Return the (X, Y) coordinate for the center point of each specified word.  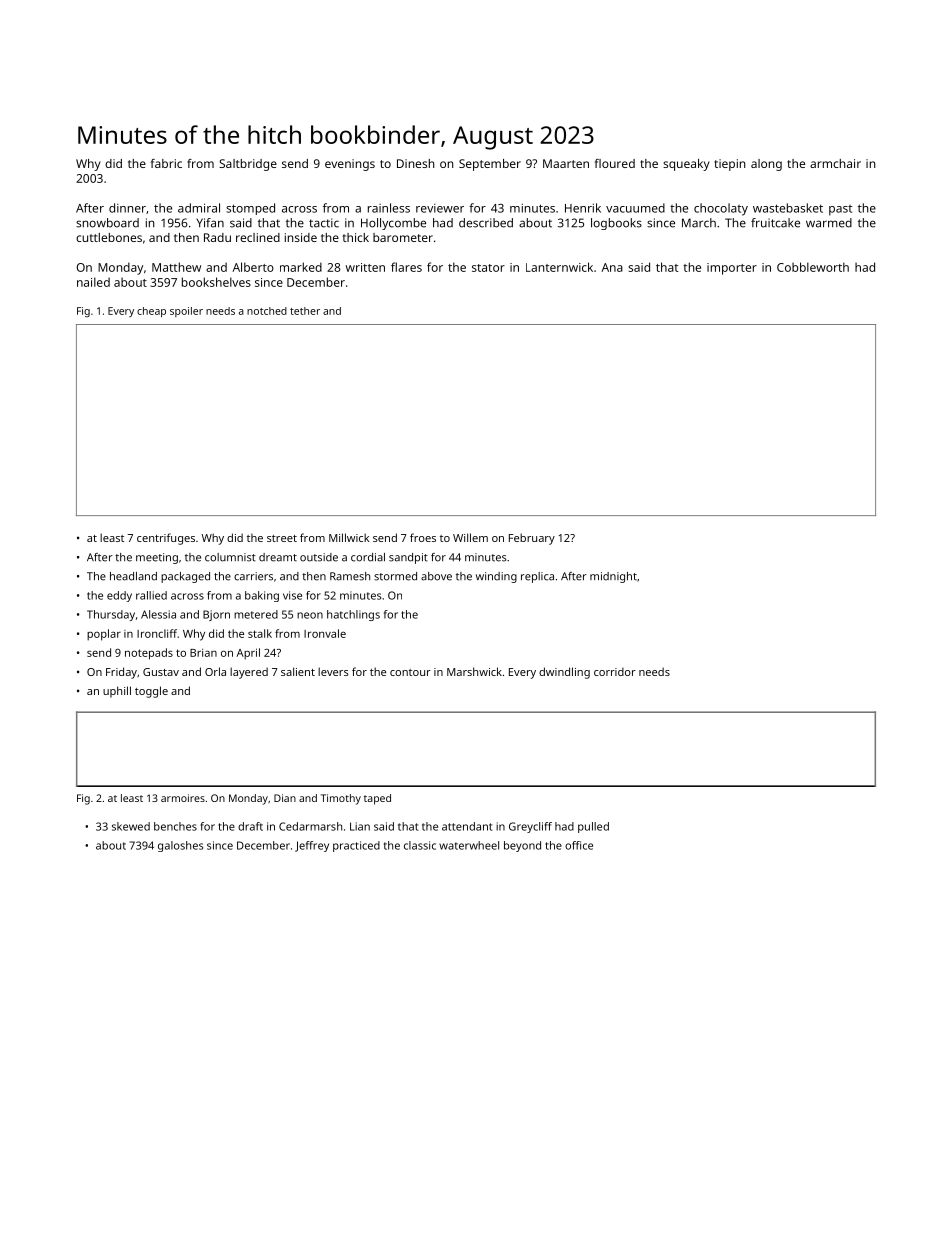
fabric (166, 163)
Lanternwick (559, 267)
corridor (615, 671)
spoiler (186, 312)
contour (410, 672)
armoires (183, 798)
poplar (104, 635)
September (490, 165)
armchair (835, 163)
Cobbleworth (813, 267)
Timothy (341, 799)
